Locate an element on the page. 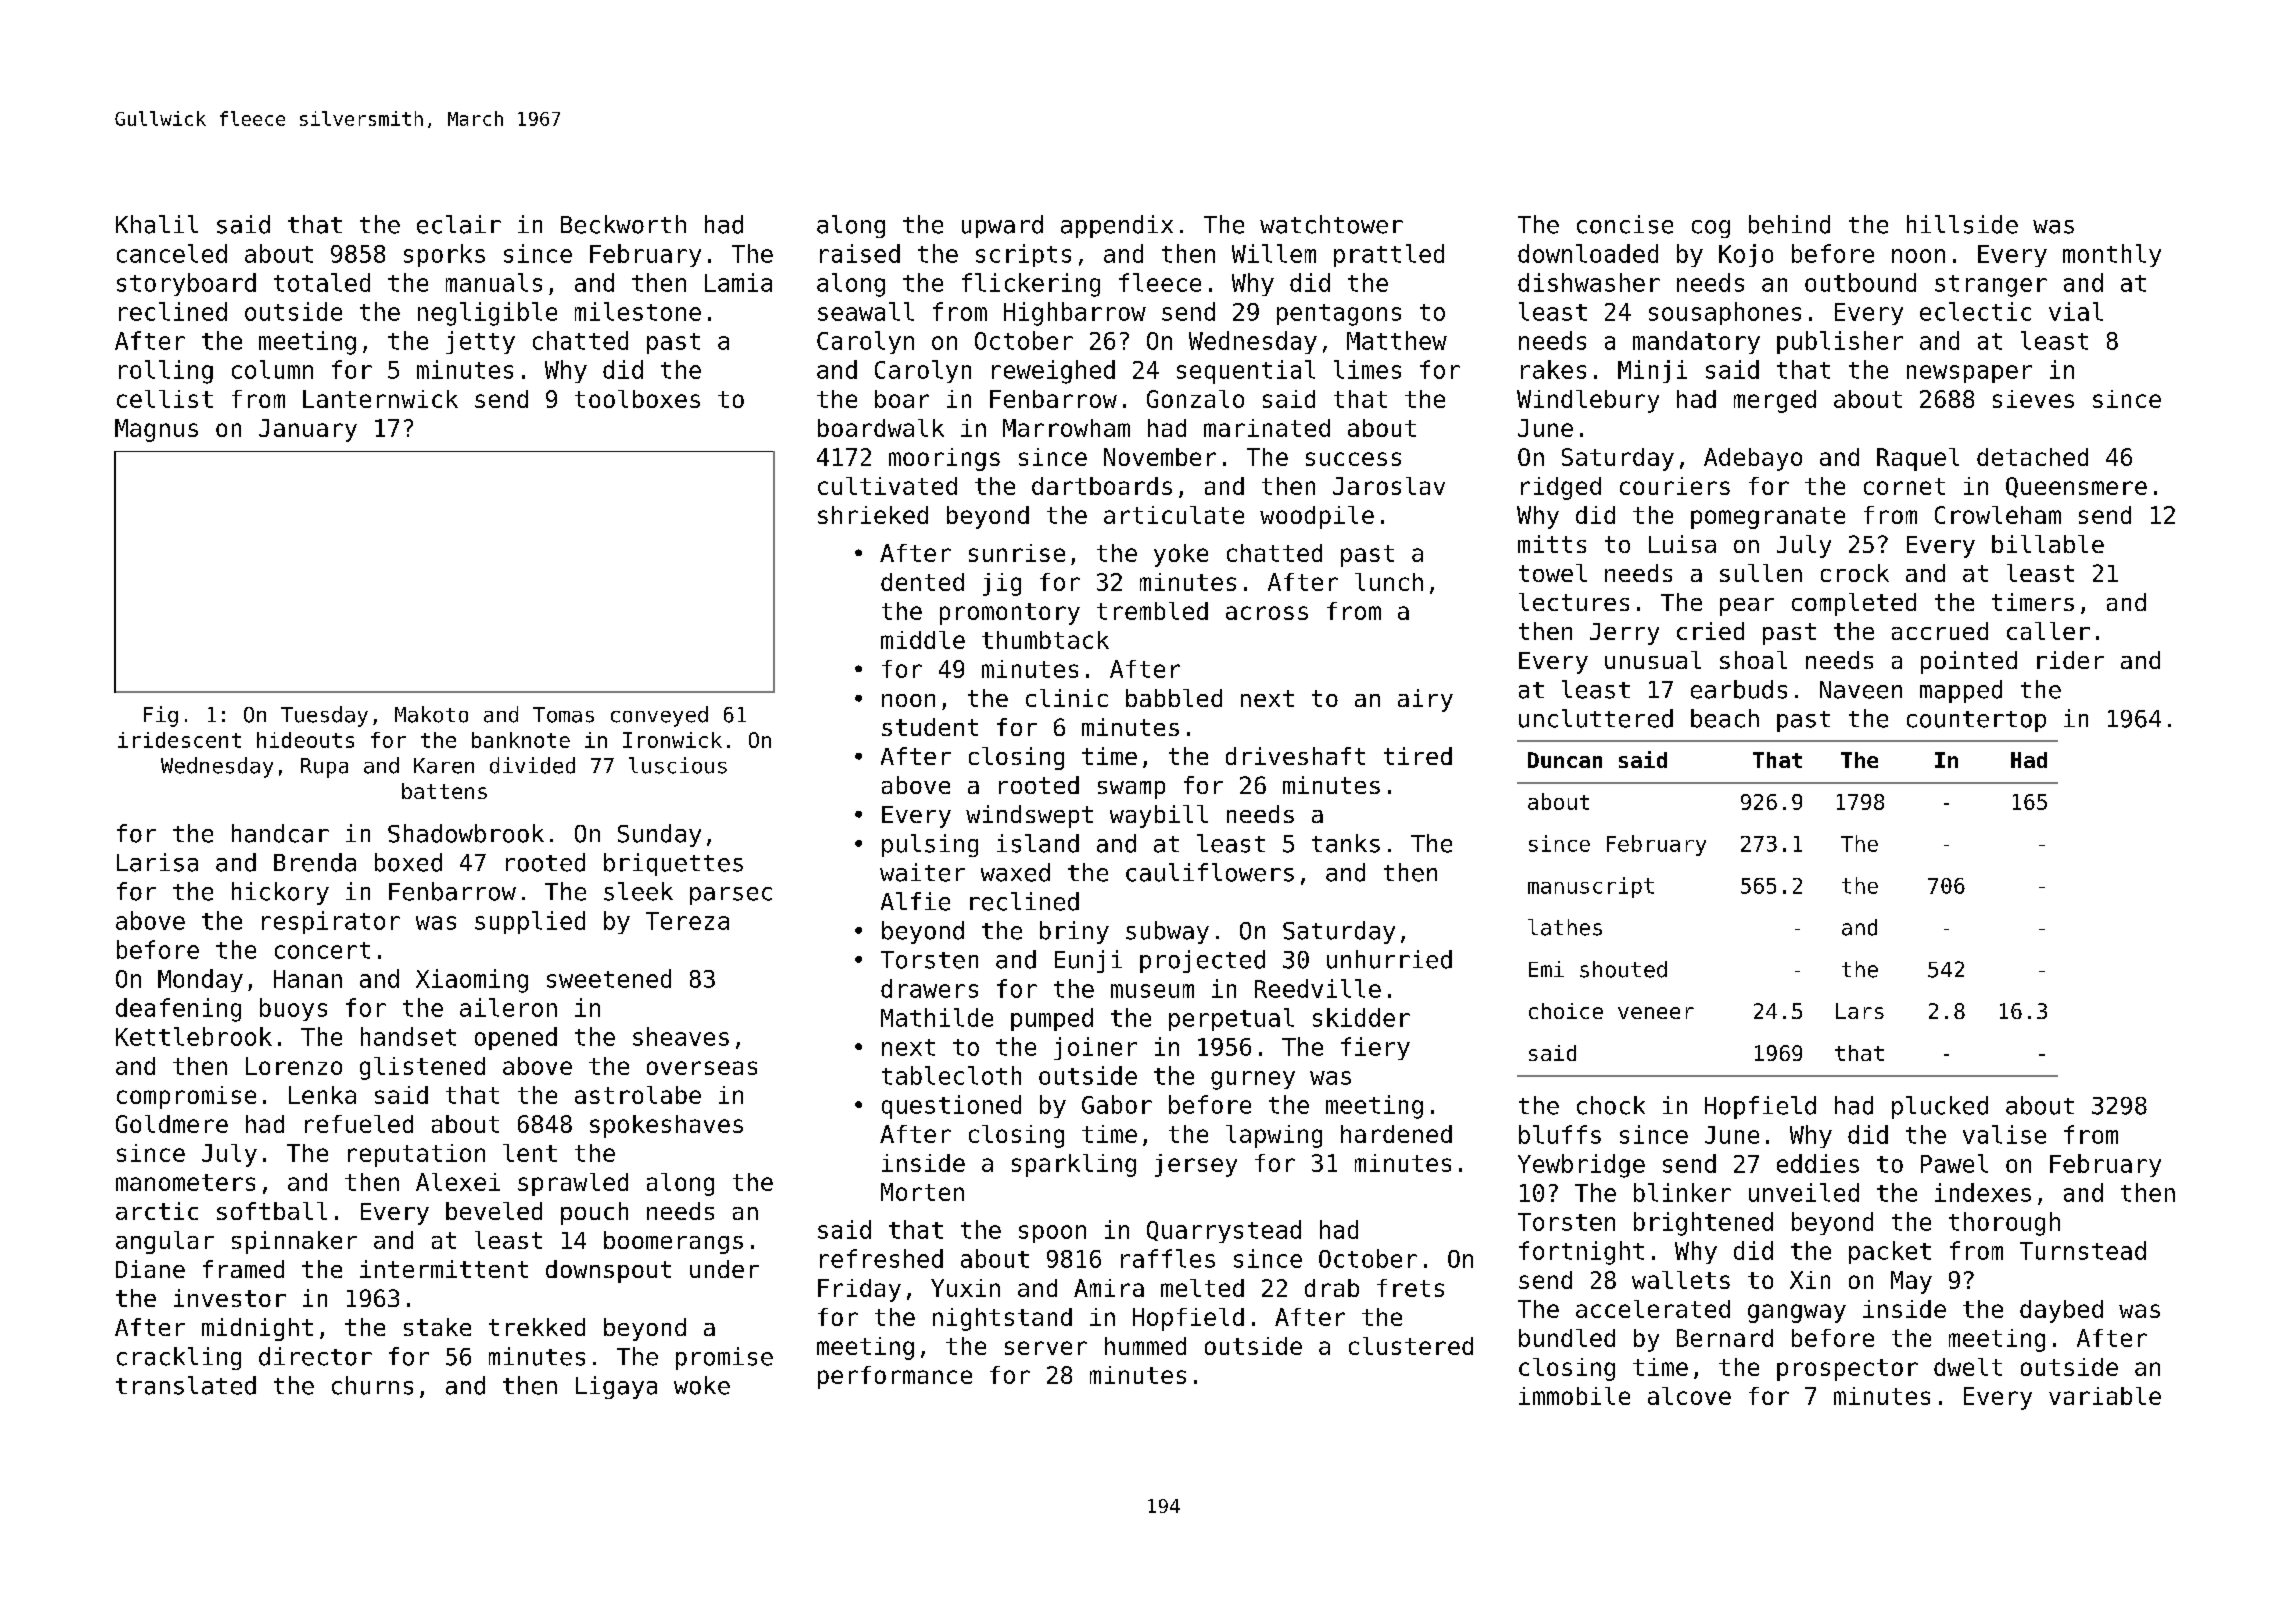 The width and height of the image is (2292, 1620). sousaphones is located at coordinates (1725, 313).
